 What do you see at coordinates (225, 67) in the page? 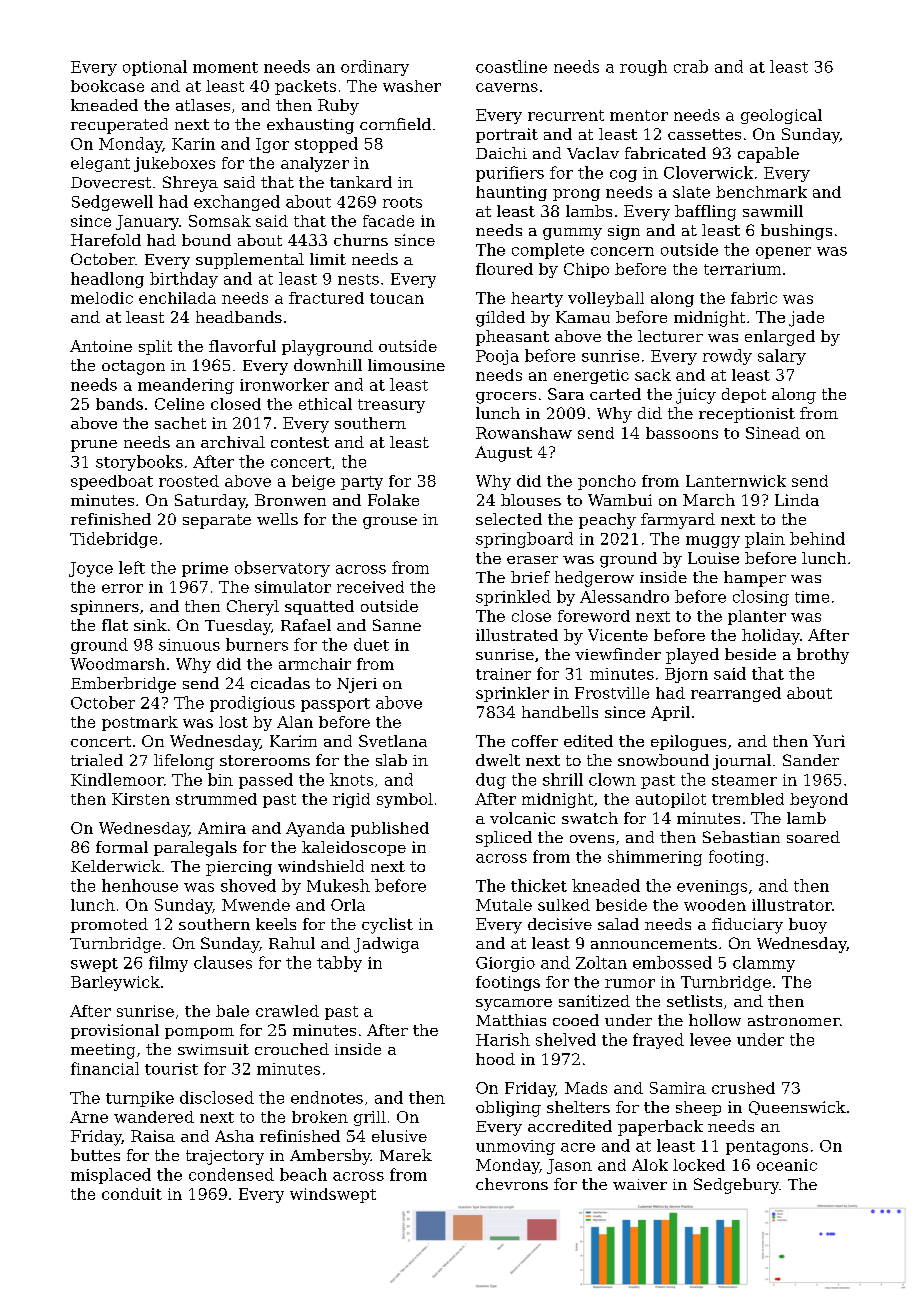
I see `moment` at bounding box center [225, 67].
